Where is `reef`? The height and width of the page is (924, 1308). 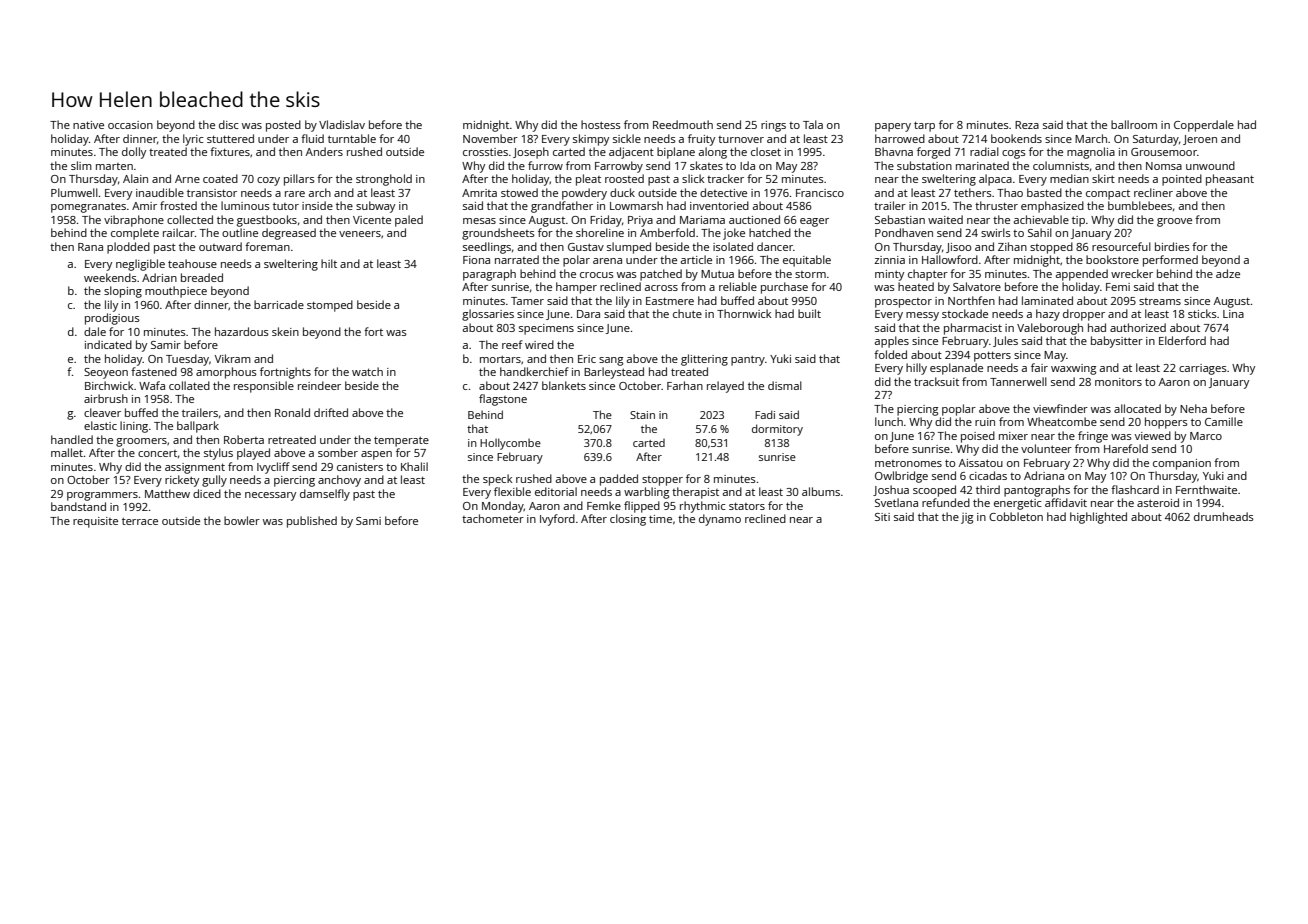 reef is located at coordinates (512, 344).
